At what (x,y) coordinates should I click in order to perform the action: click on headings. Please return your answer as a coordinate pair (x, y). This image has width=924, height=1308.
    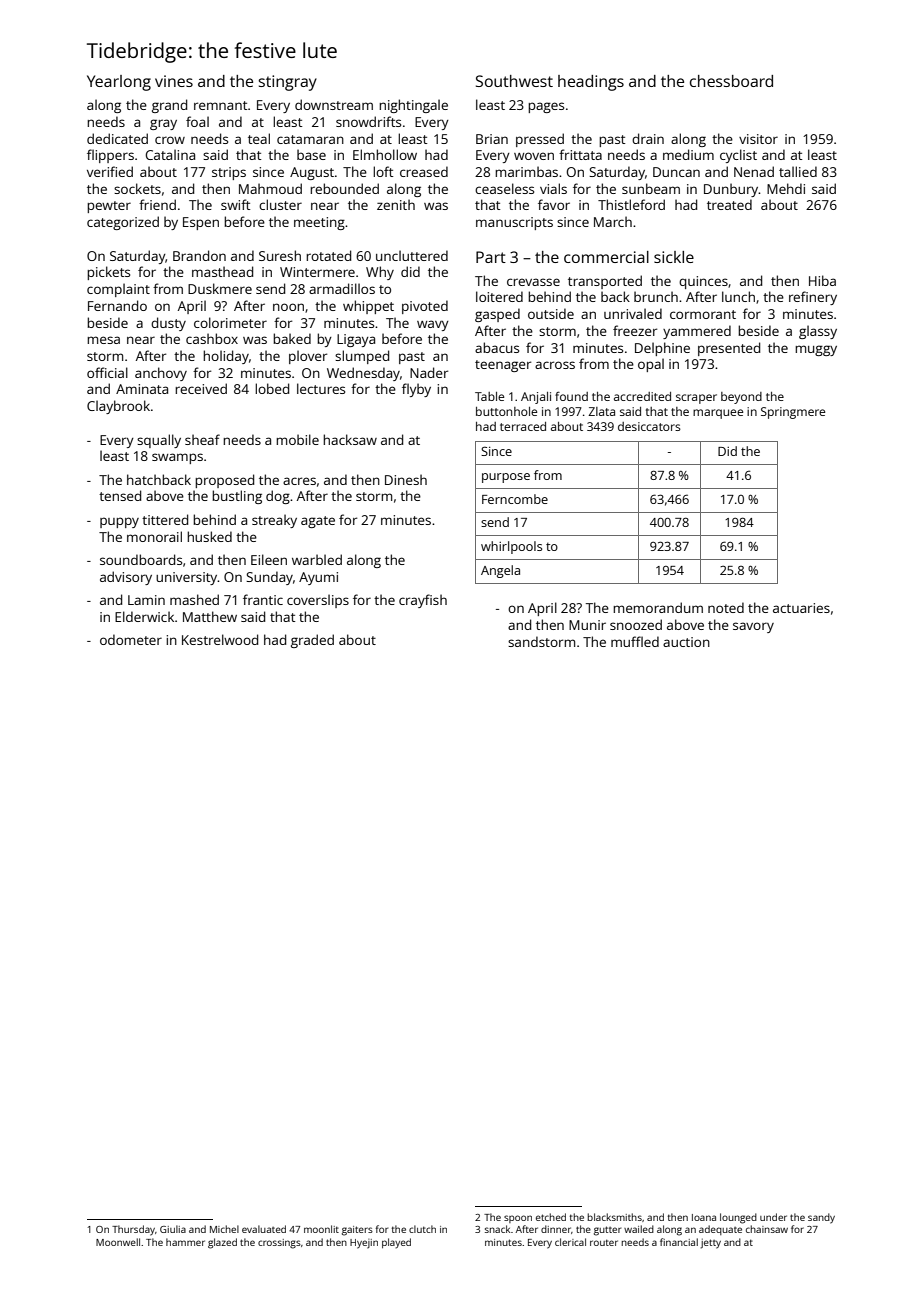
    Looking at the image, I should click on (591, 83).
